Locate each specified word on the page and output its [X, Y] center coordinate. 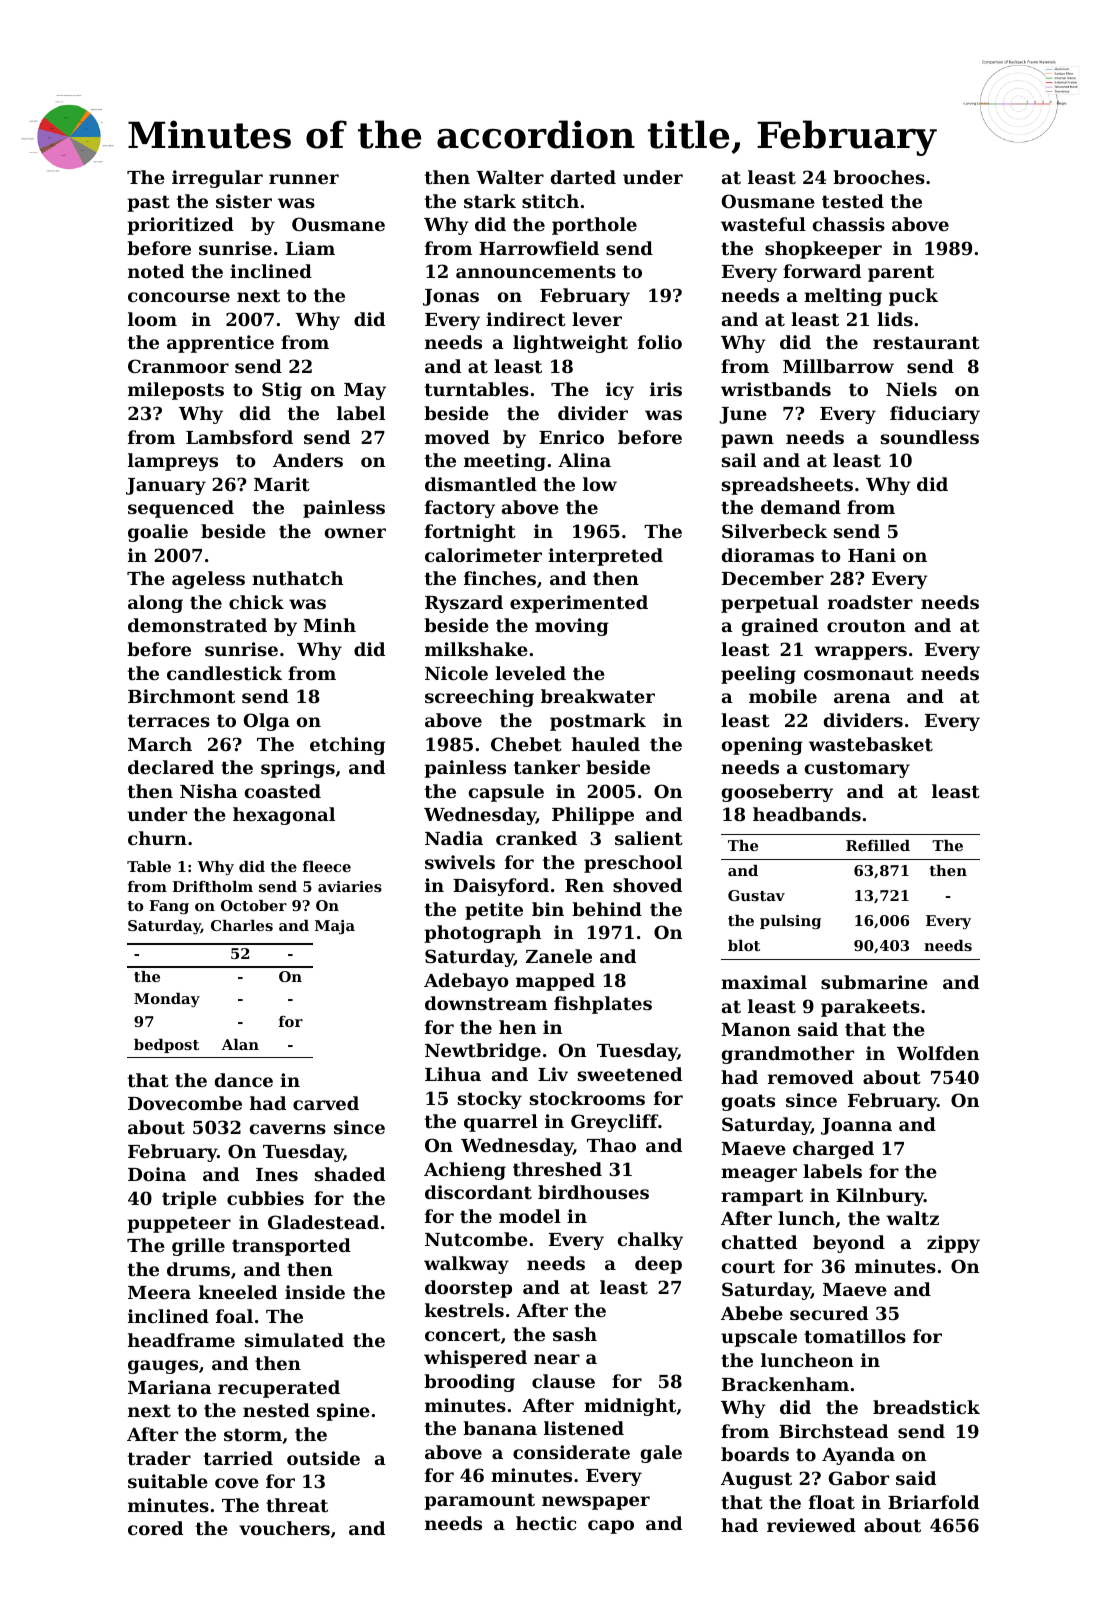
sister [244, 201]
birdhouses [593, 1192]
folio [660, 342]
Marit [282, 484]
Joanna [856, 1126]
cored [155, 1528]
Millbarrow [838, 366]
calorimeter [483, 555]
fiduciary [935, 415]
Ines [277, 1174]
